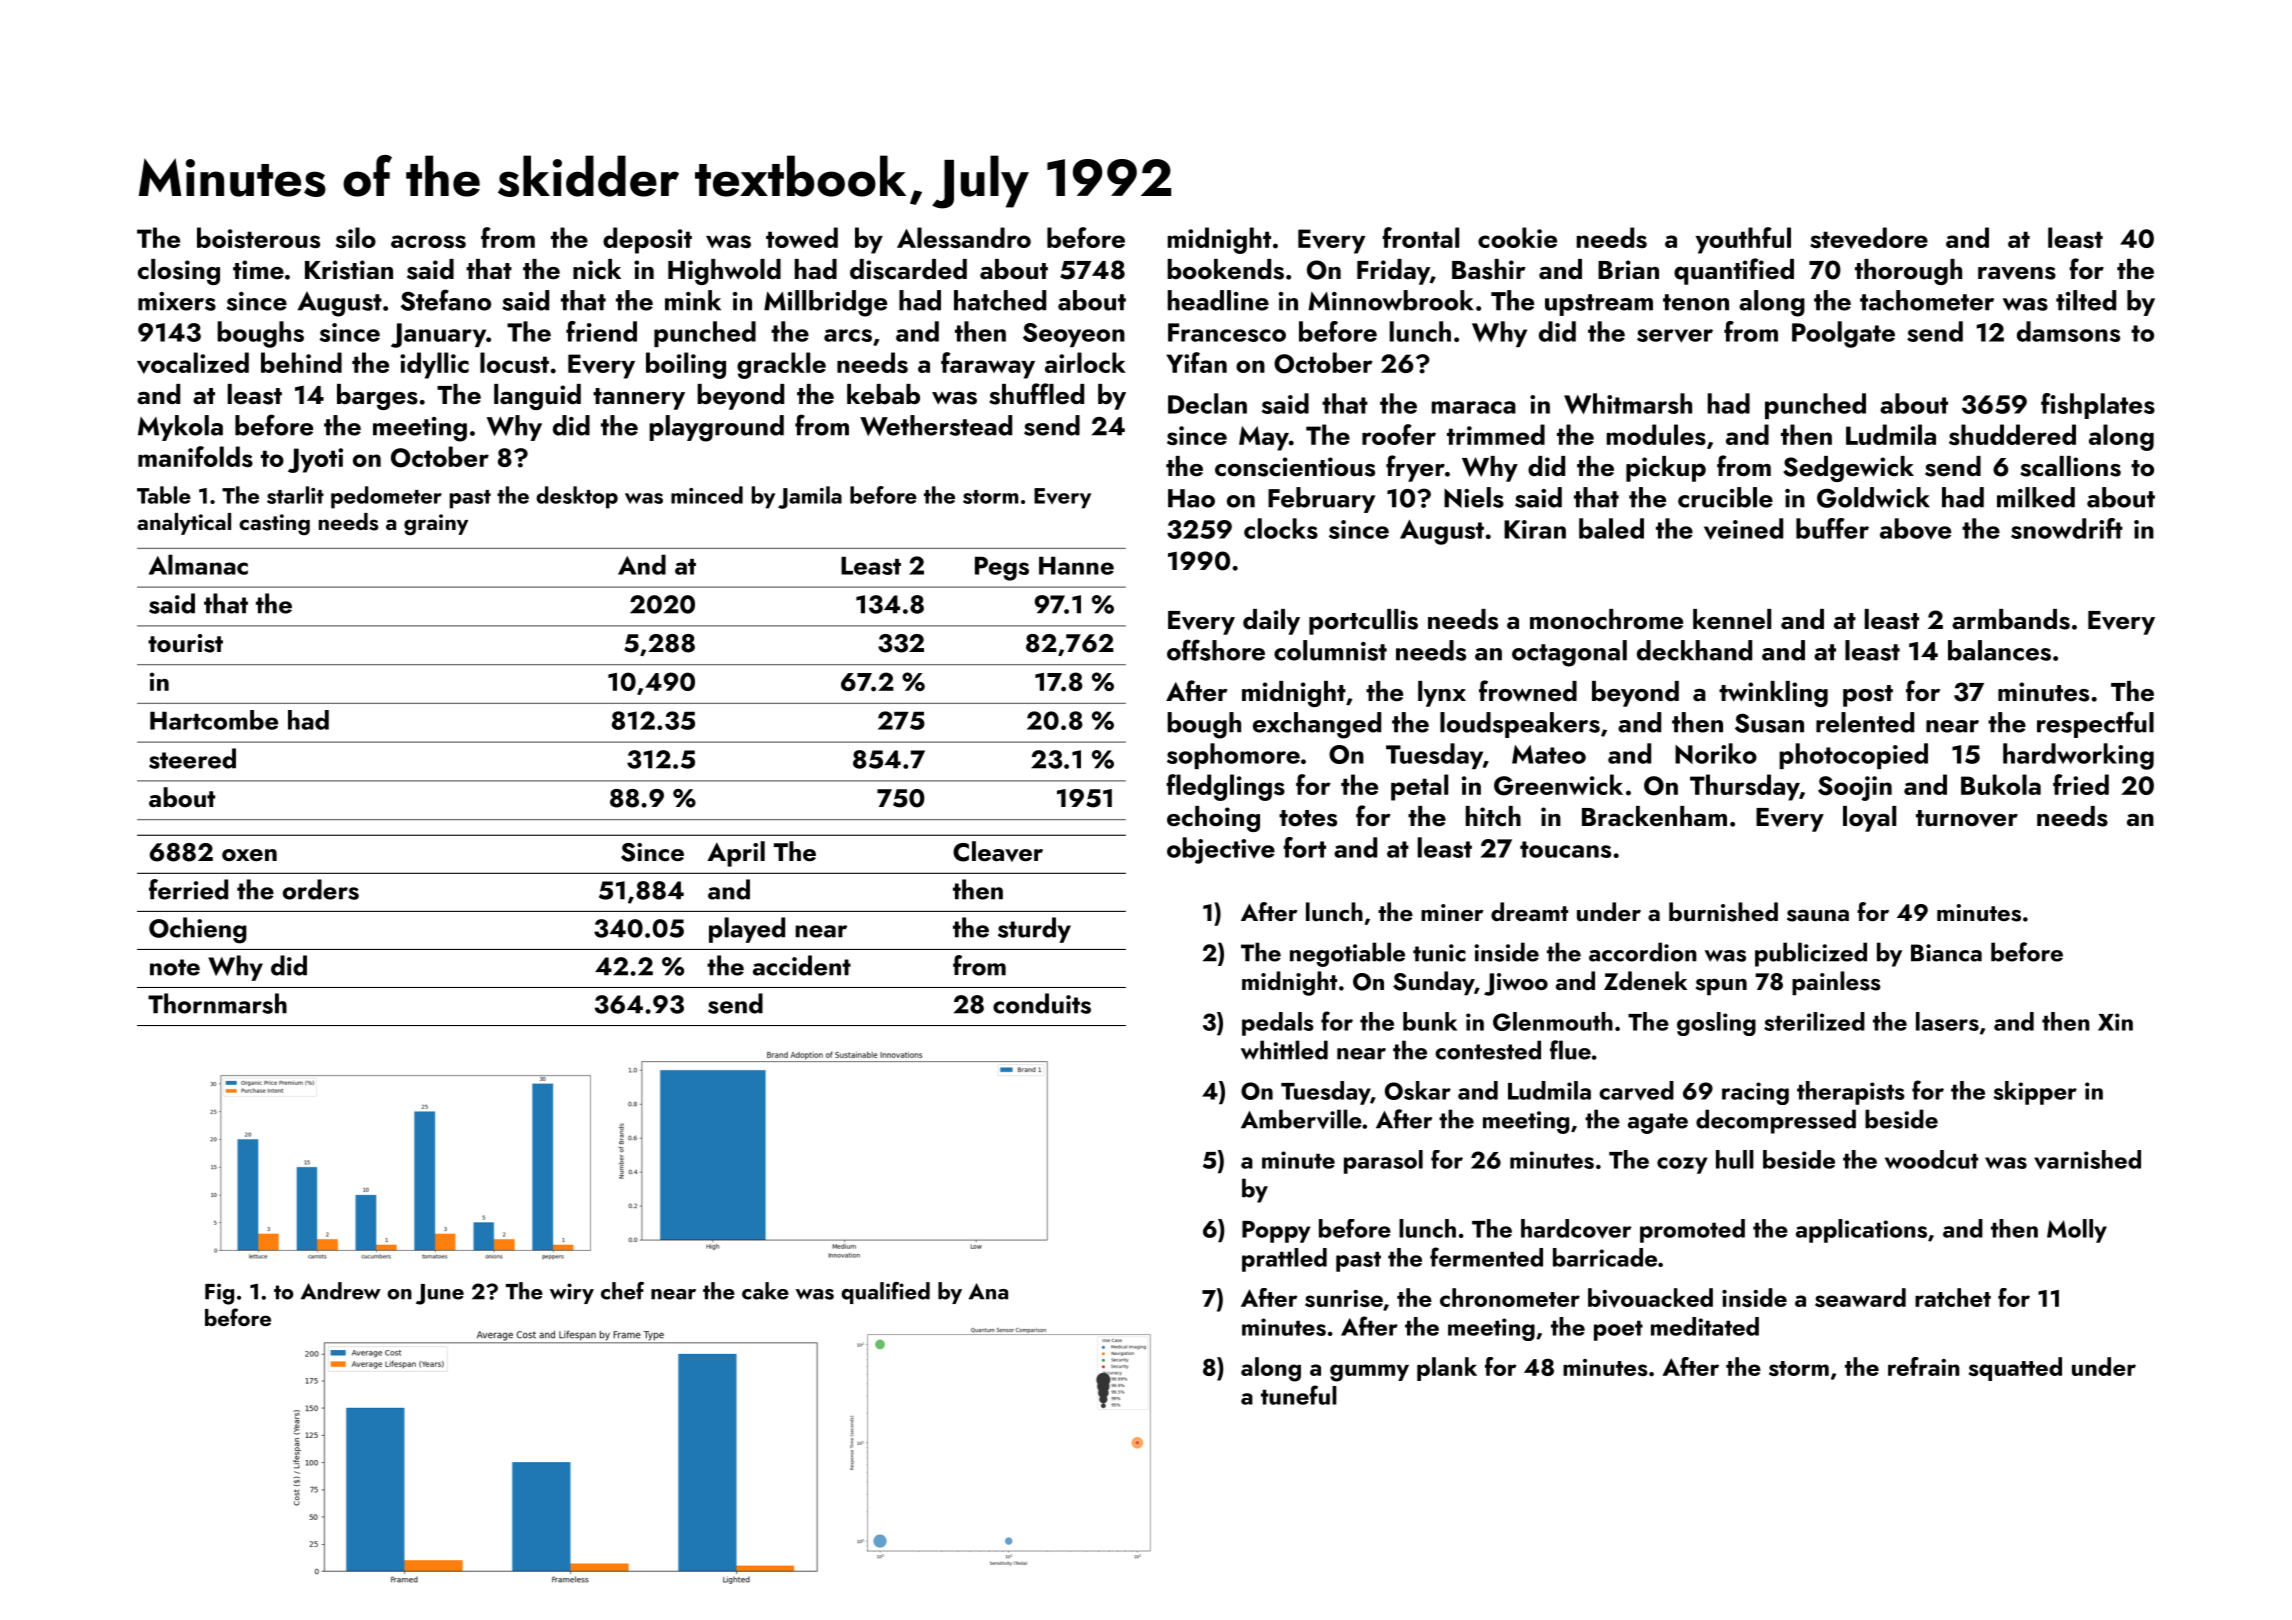  What do you see at coordinates (1284, 1050) in the screenshot?
I see `whittled` at bounding box center [1284, 1050].
